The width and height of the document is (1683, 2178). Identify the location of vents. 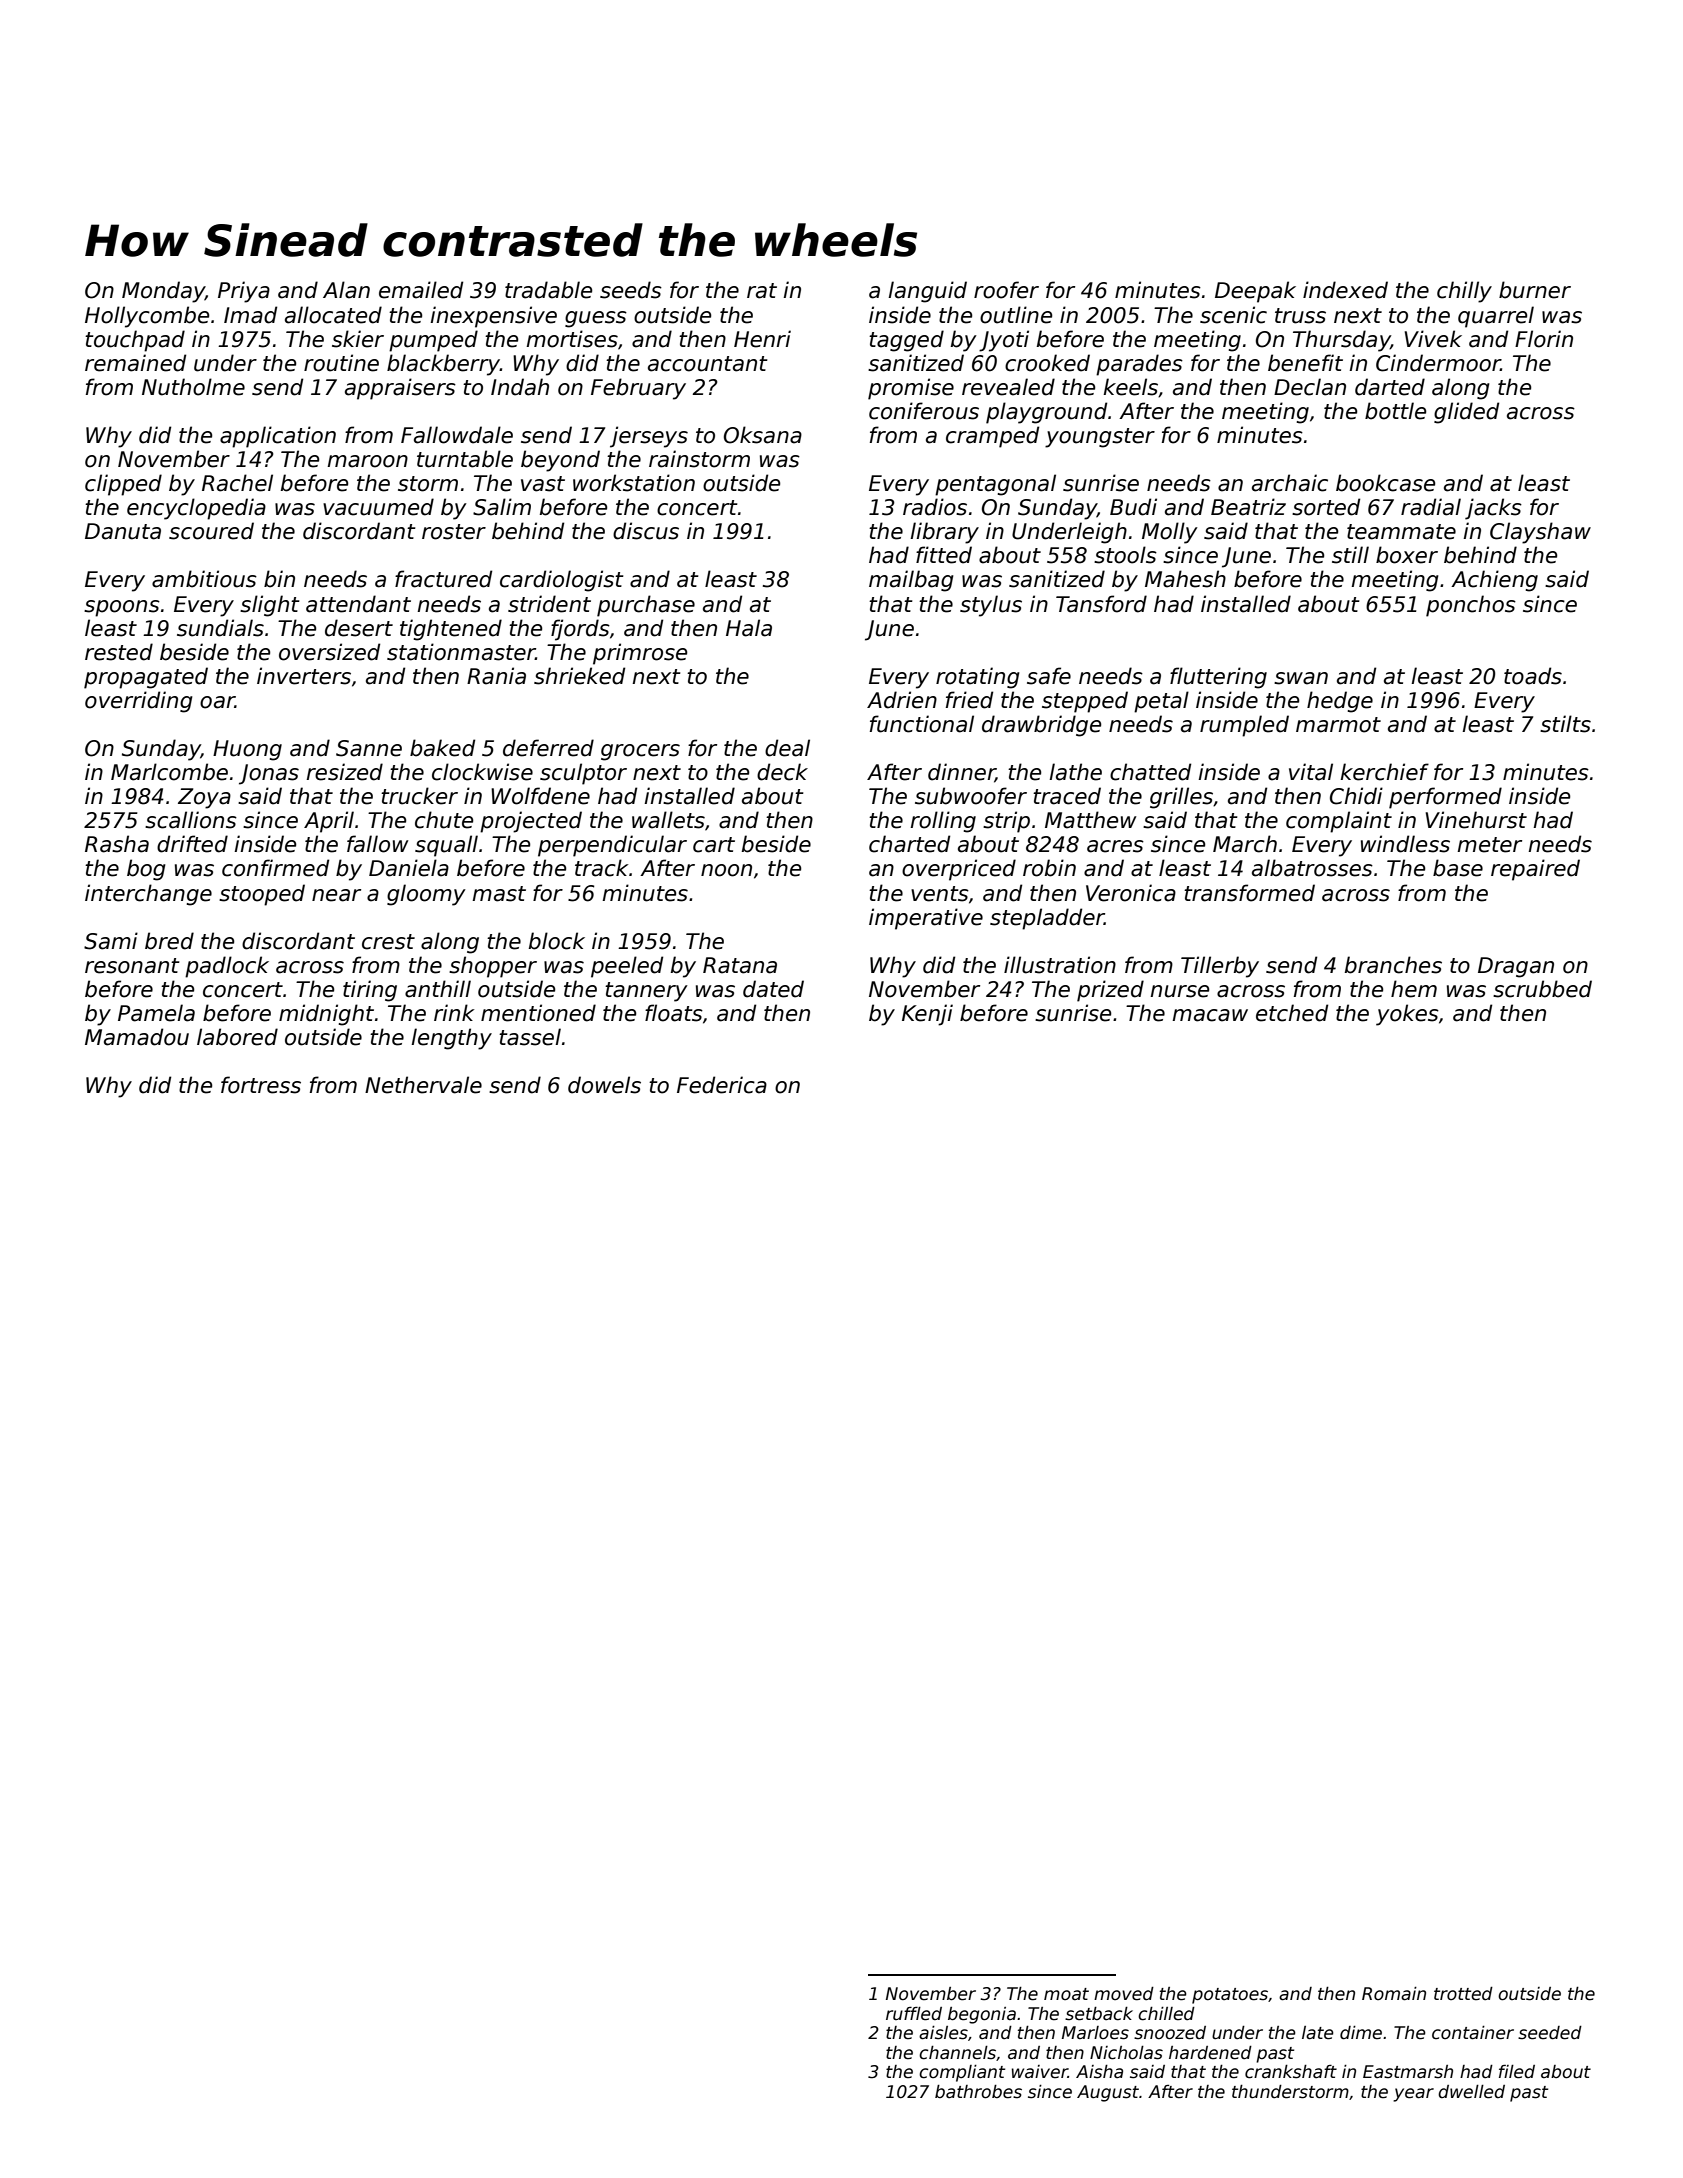
(940, 894).
